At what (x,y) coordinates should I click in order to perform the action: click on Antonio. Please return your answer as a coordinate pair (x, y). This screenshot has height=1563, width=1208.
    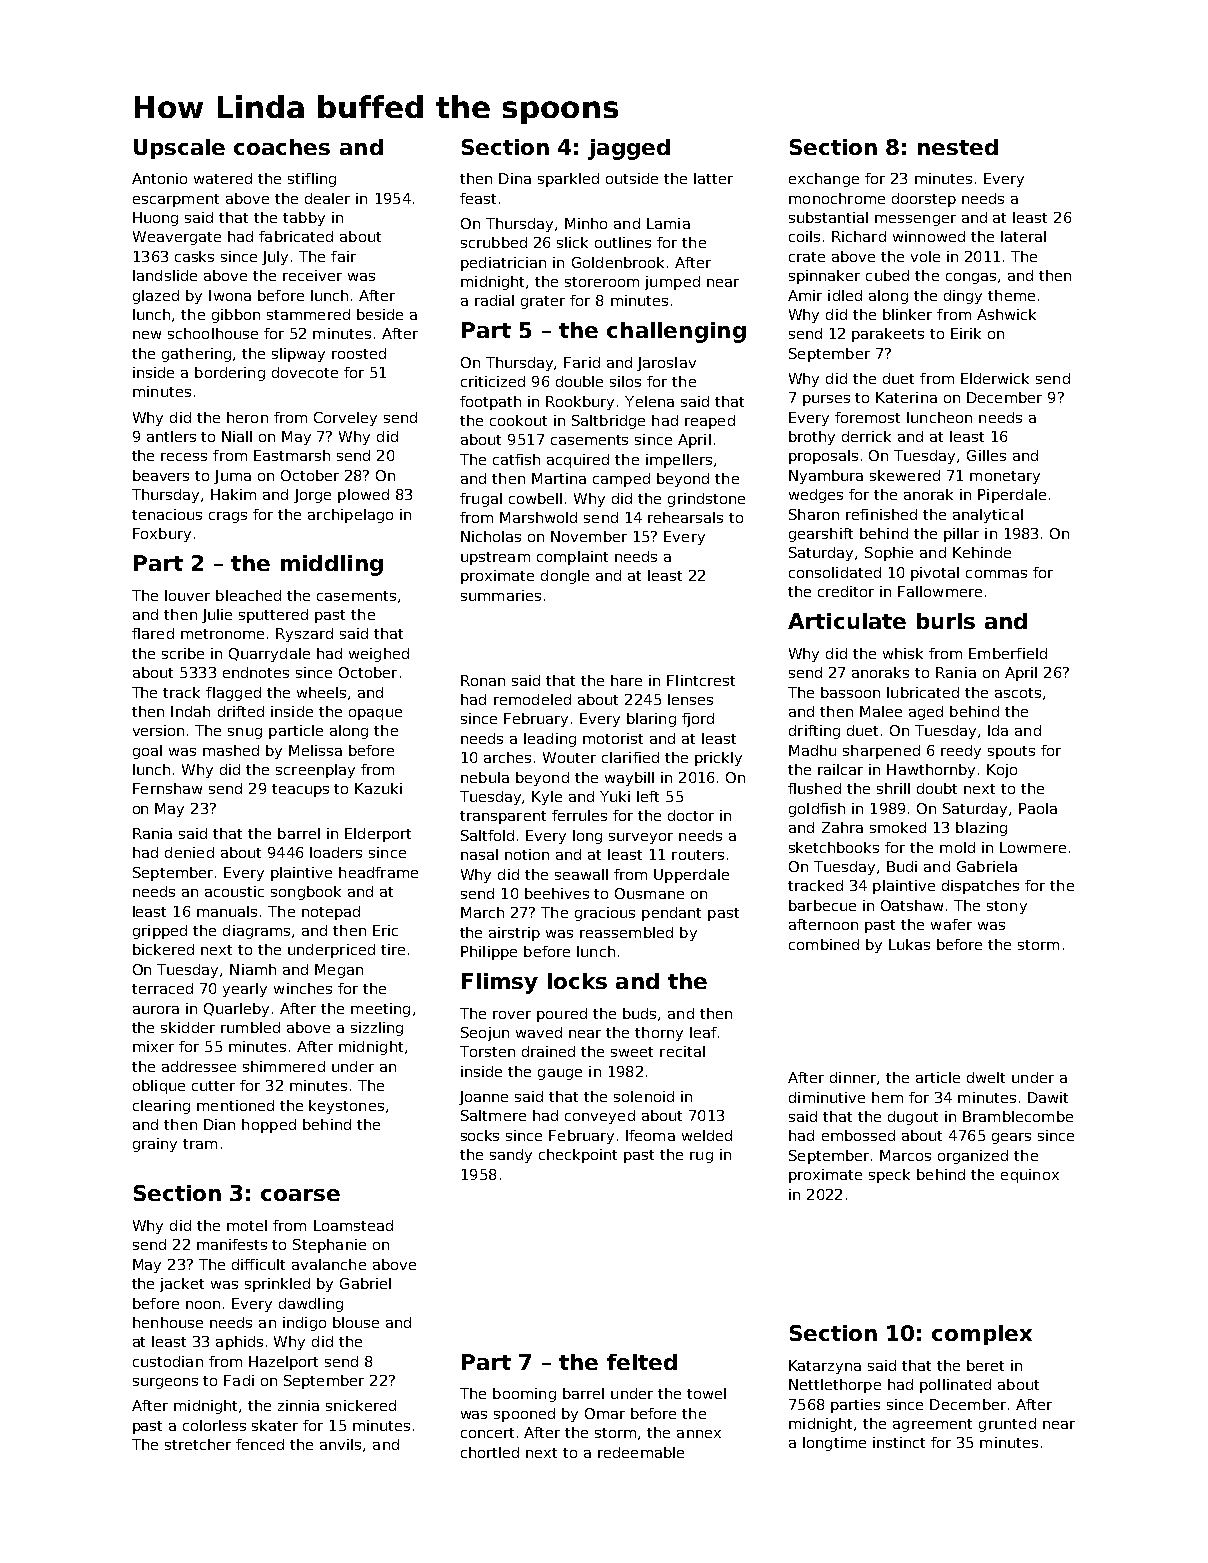
    Looking at the image, I should click on (159, 178).
